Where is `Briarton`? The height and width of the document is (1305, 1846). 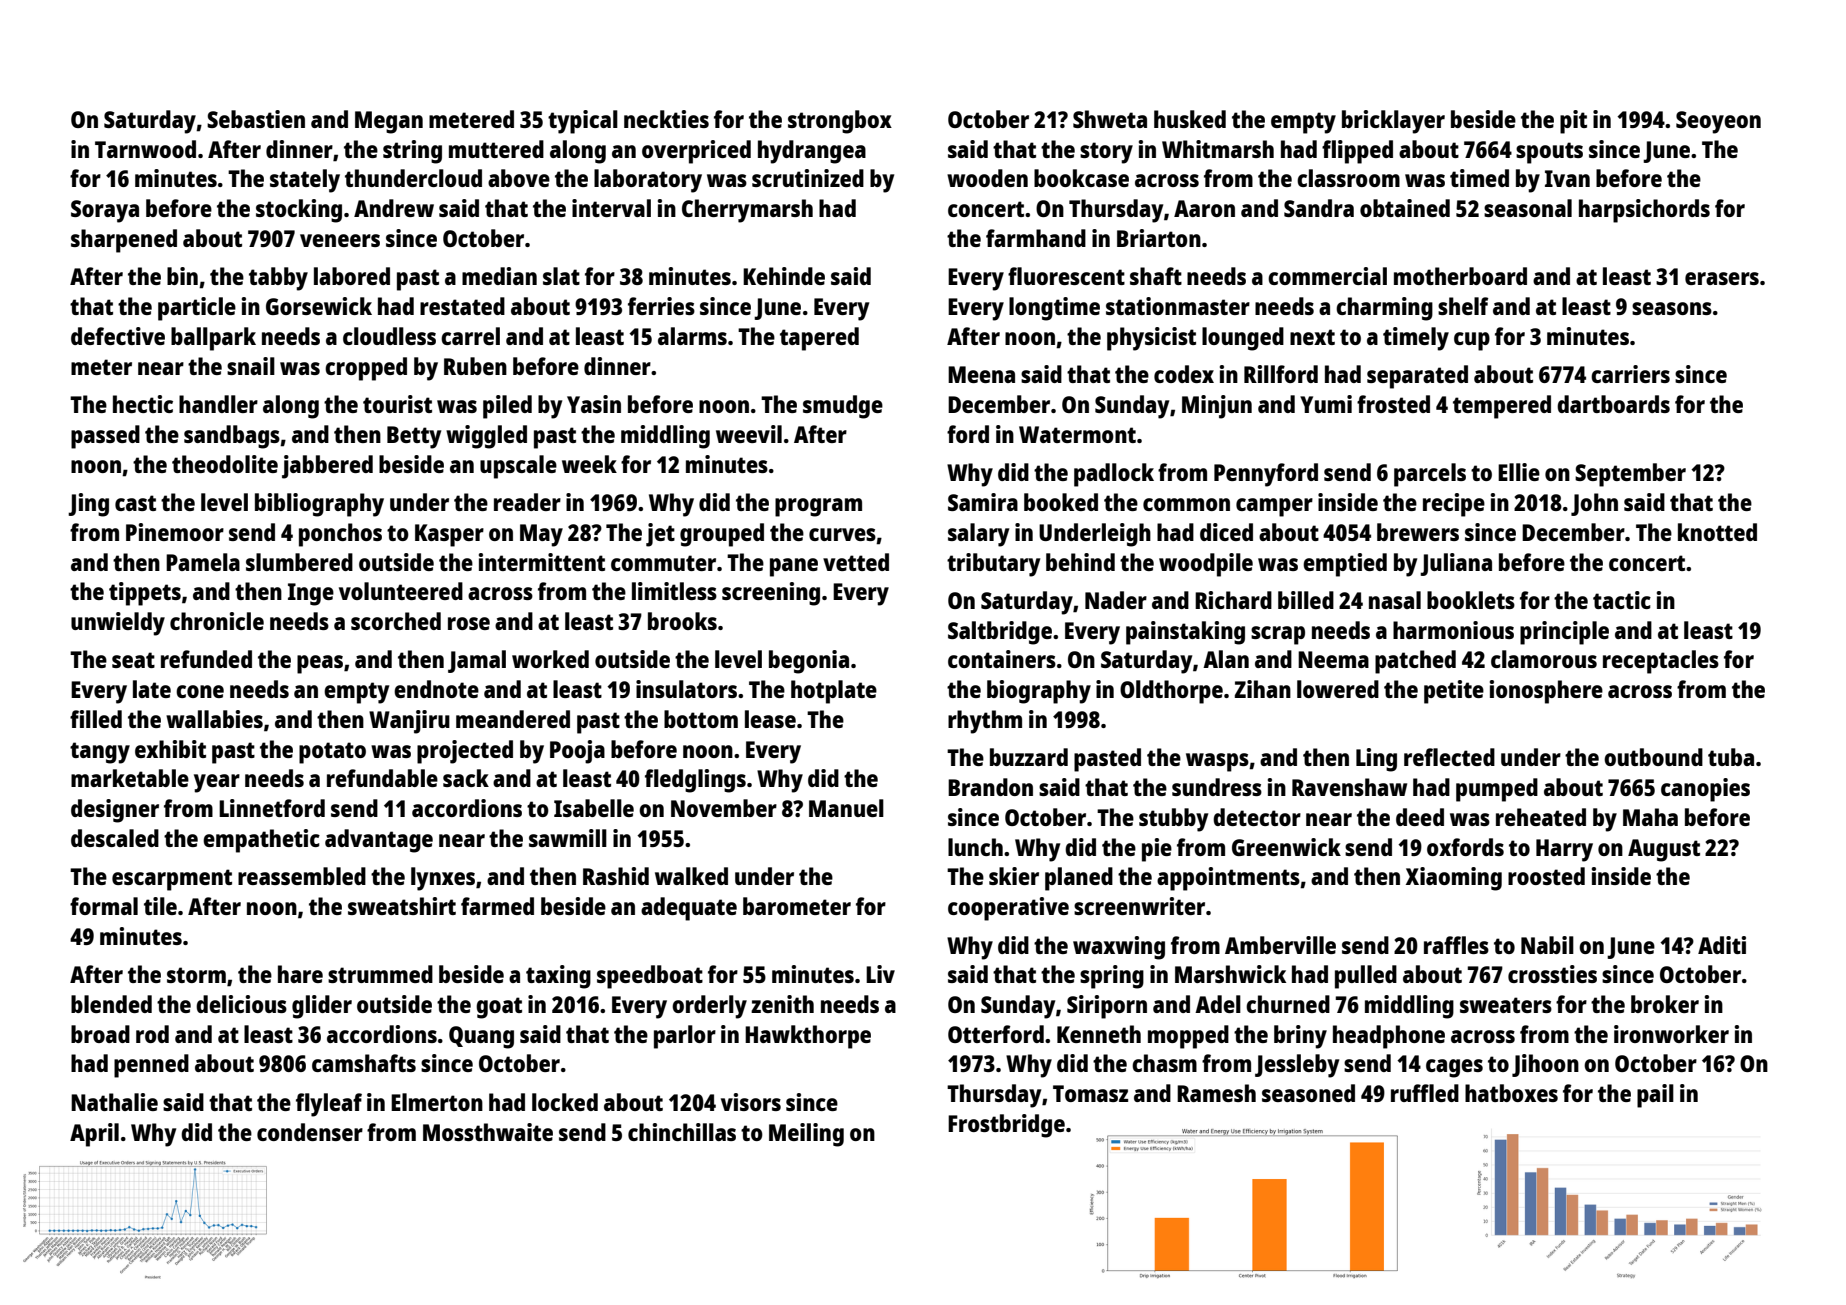
Briarton is located at coordinates (1159, 238).
